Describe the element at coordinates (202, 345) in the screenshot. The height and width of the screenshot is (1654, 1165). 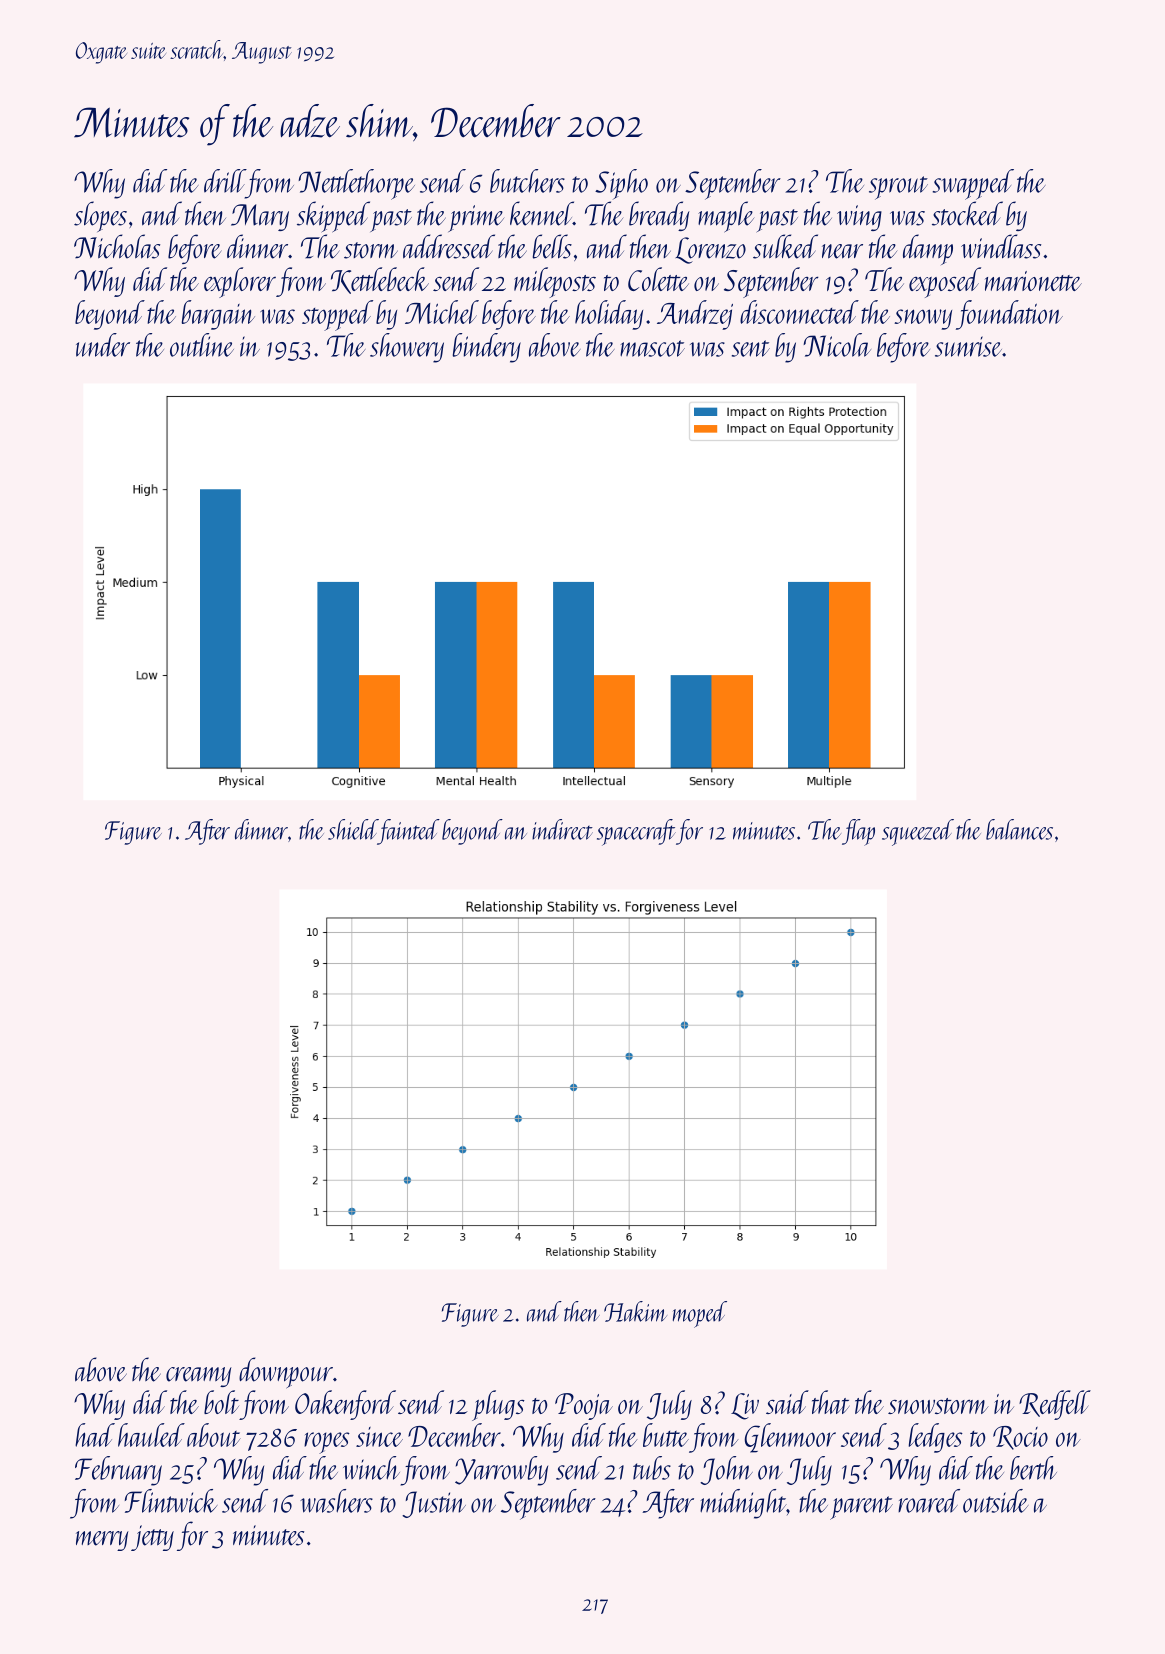
I see `outline` at that location.
